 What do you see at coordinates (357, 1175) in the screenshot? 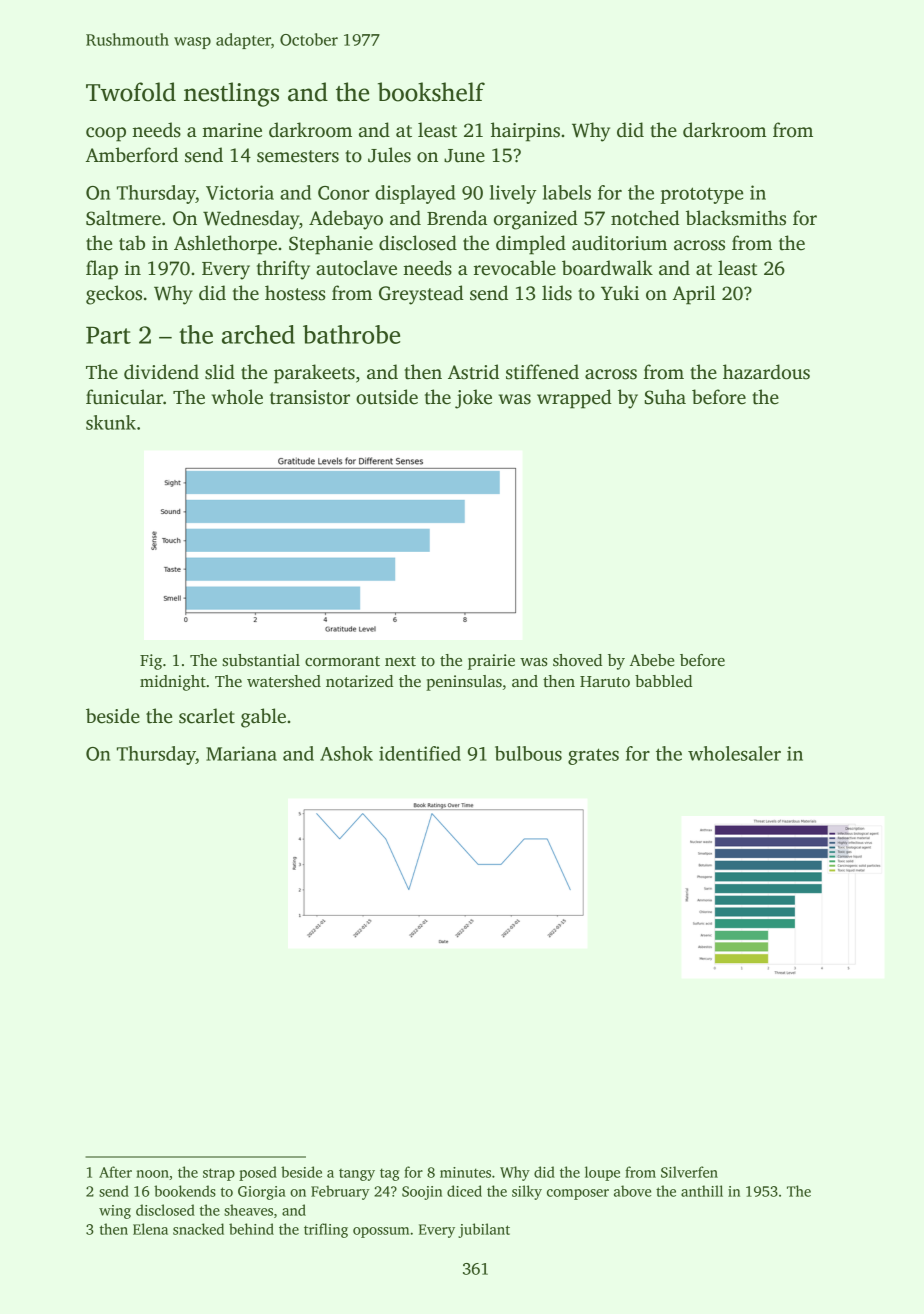
I see `tangy` at bounding box center [357, 1175].
